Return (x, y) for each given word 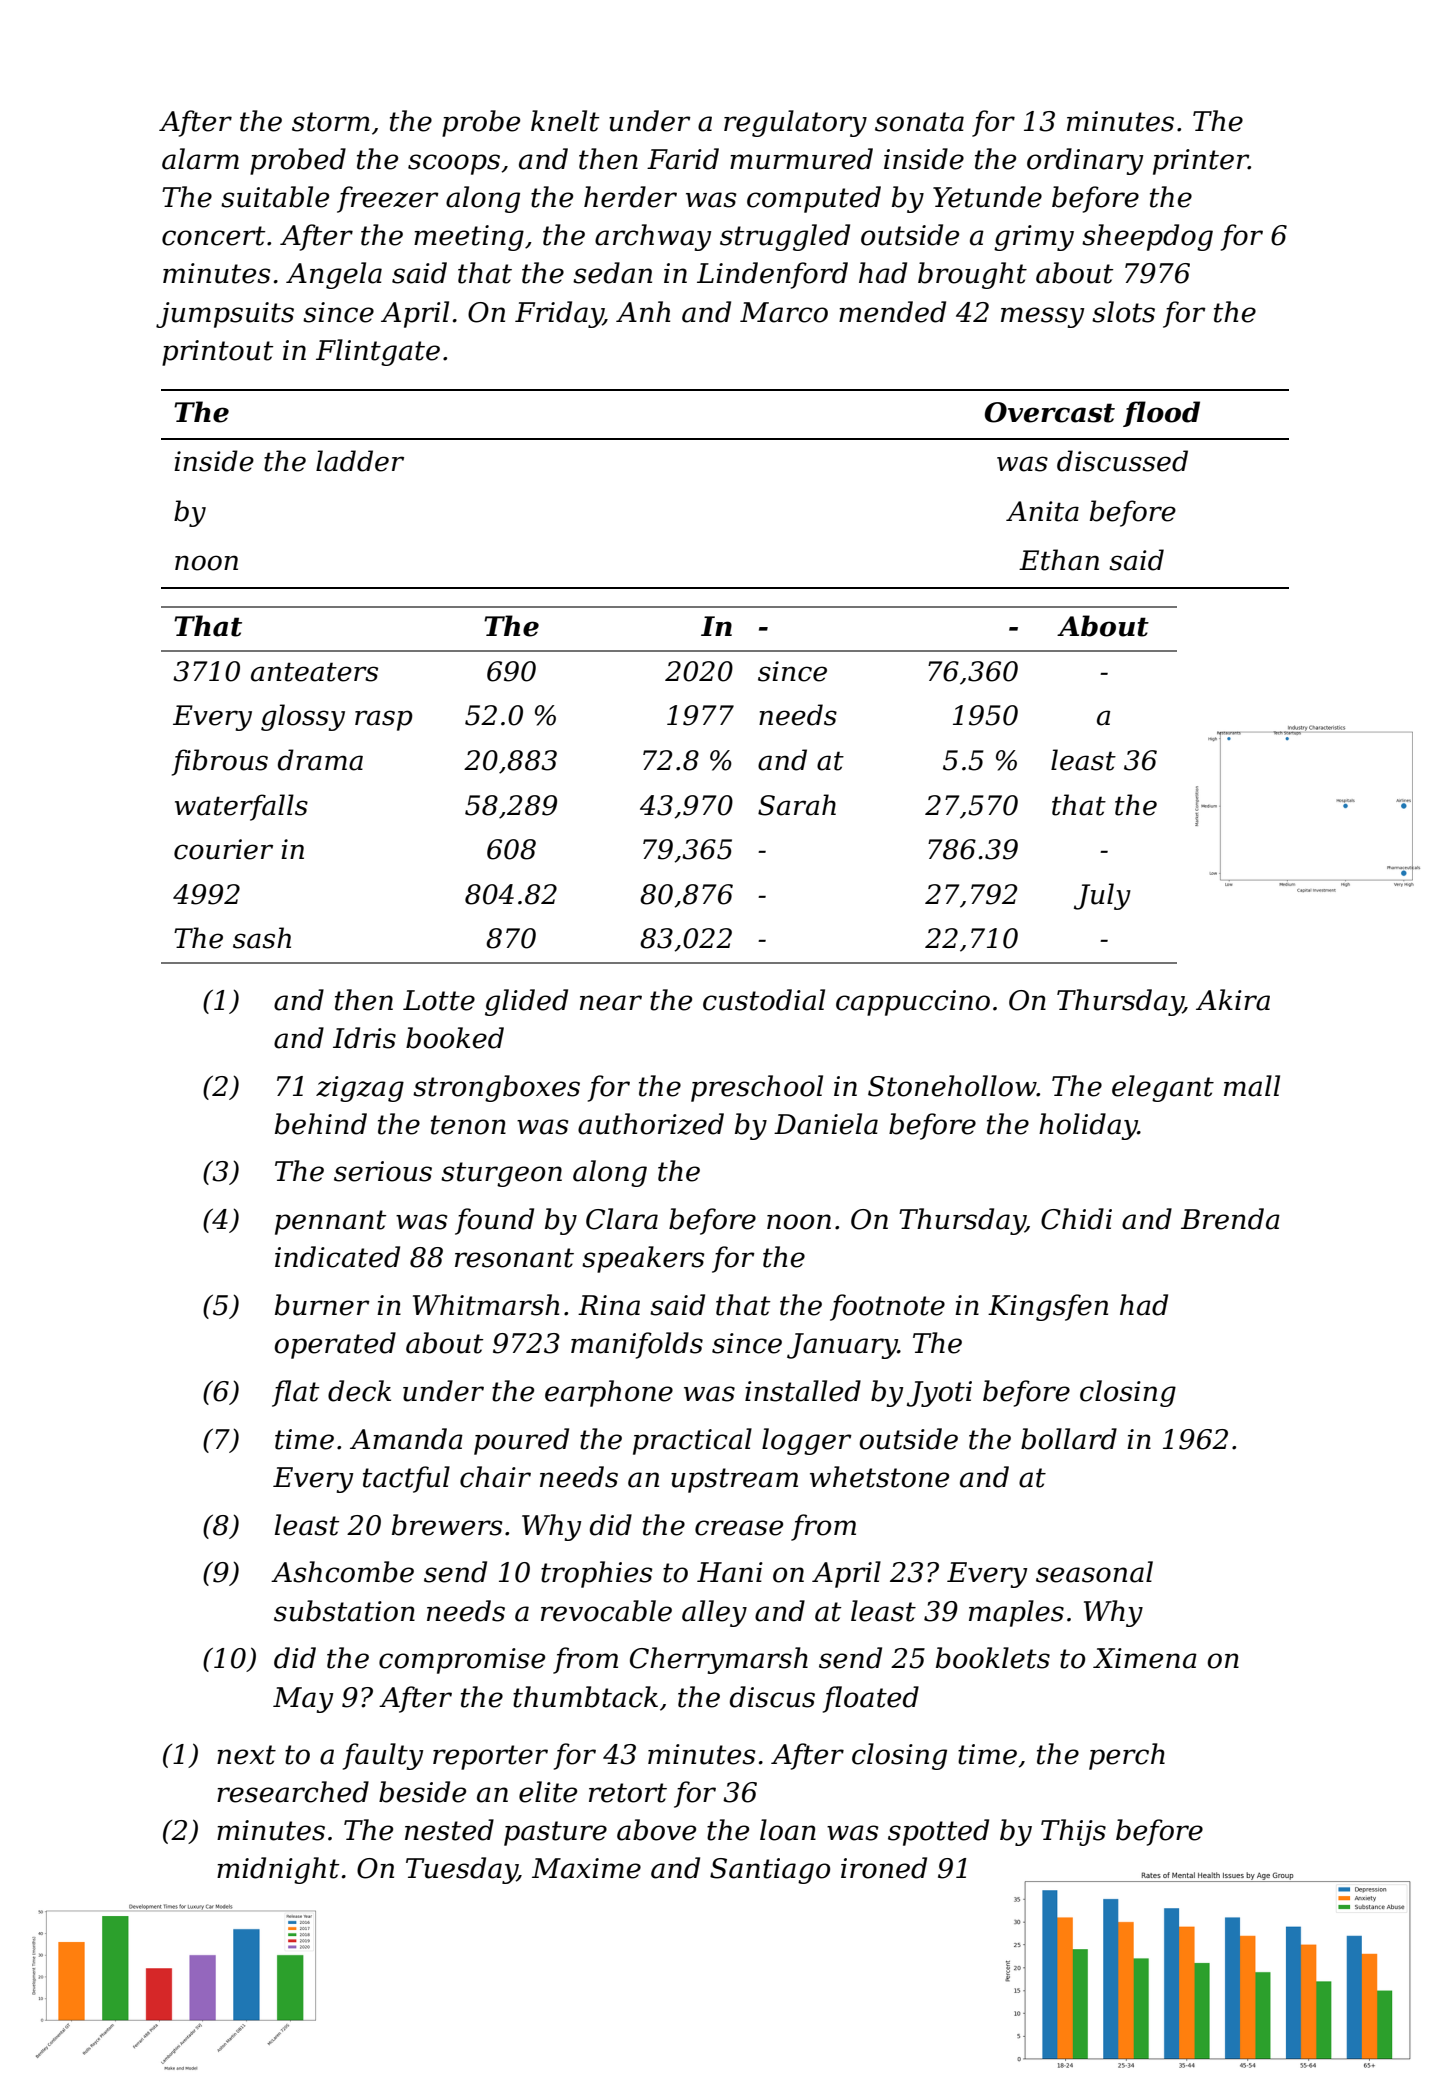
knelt (565, 121)
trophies (596, 1574)
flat (295, 1393)
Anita (1042, 511)
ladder (360, 461)
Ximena (1145, 1658)
